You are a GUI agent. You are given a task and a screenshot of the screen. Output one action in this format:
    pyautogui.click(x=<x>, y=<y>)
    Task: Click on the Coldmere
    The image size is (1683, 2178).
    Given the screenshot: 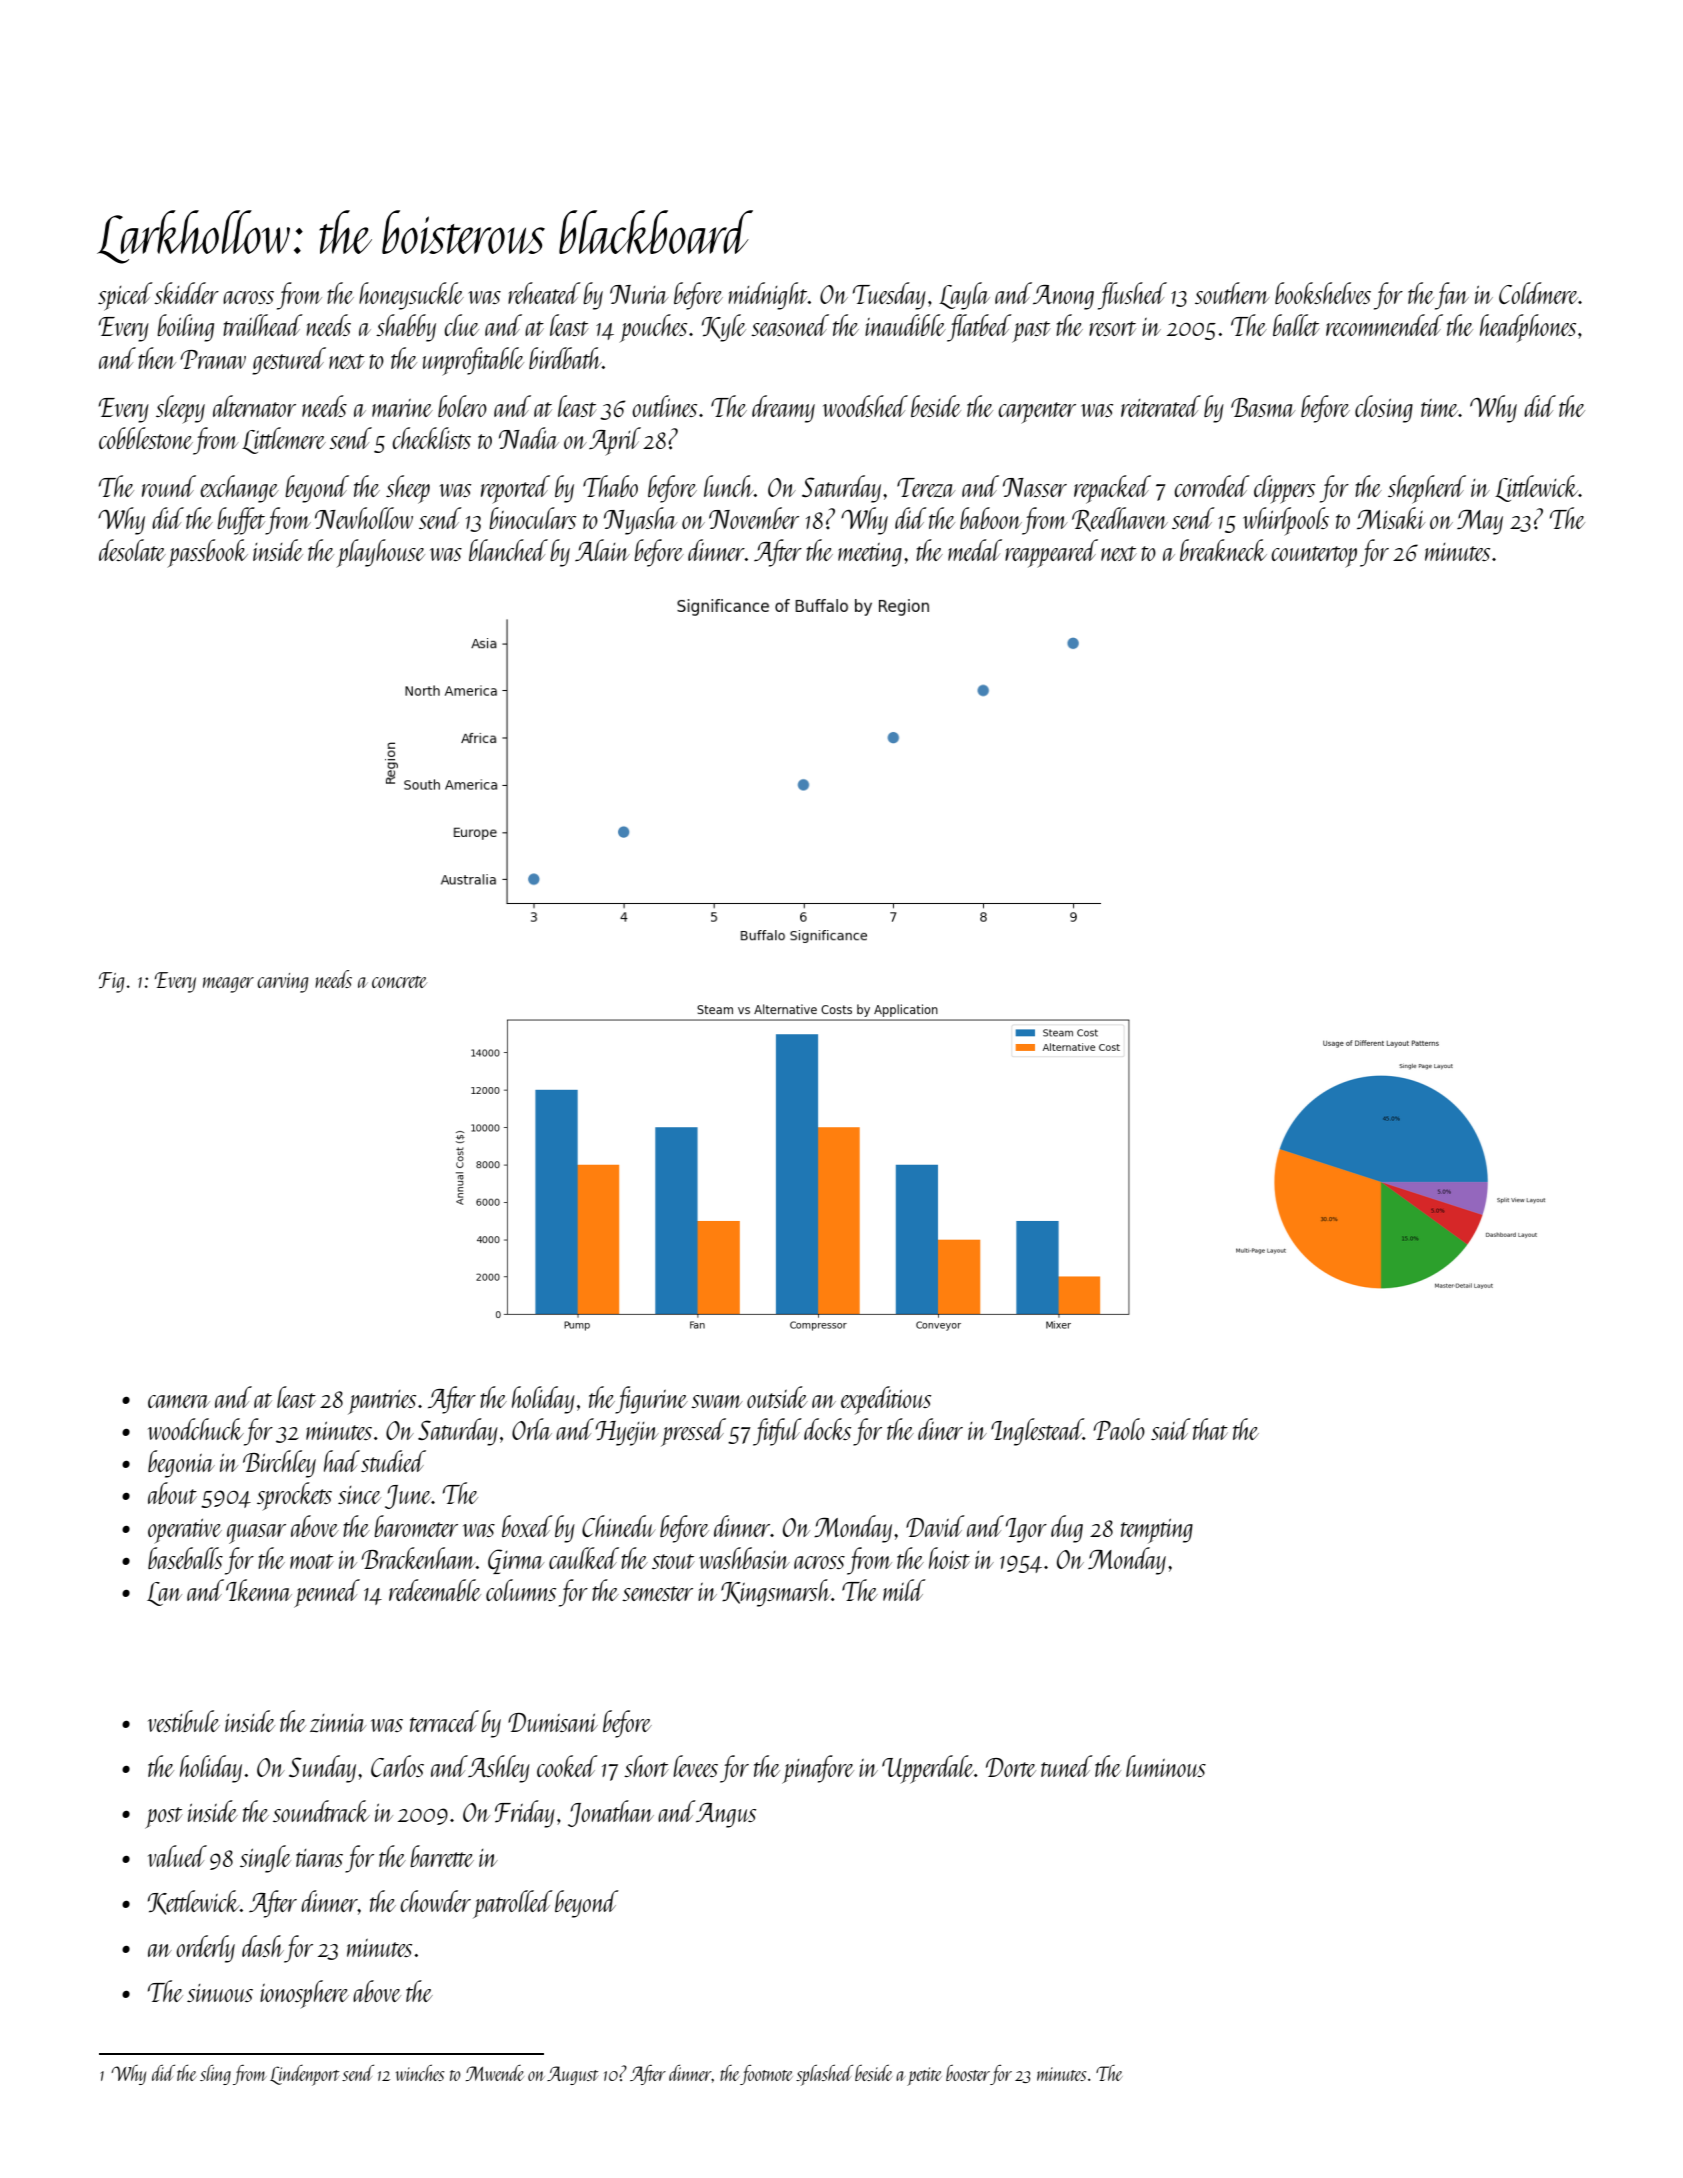 What is the action you would take?
    pyautogui.click(x=1539, y=293)
